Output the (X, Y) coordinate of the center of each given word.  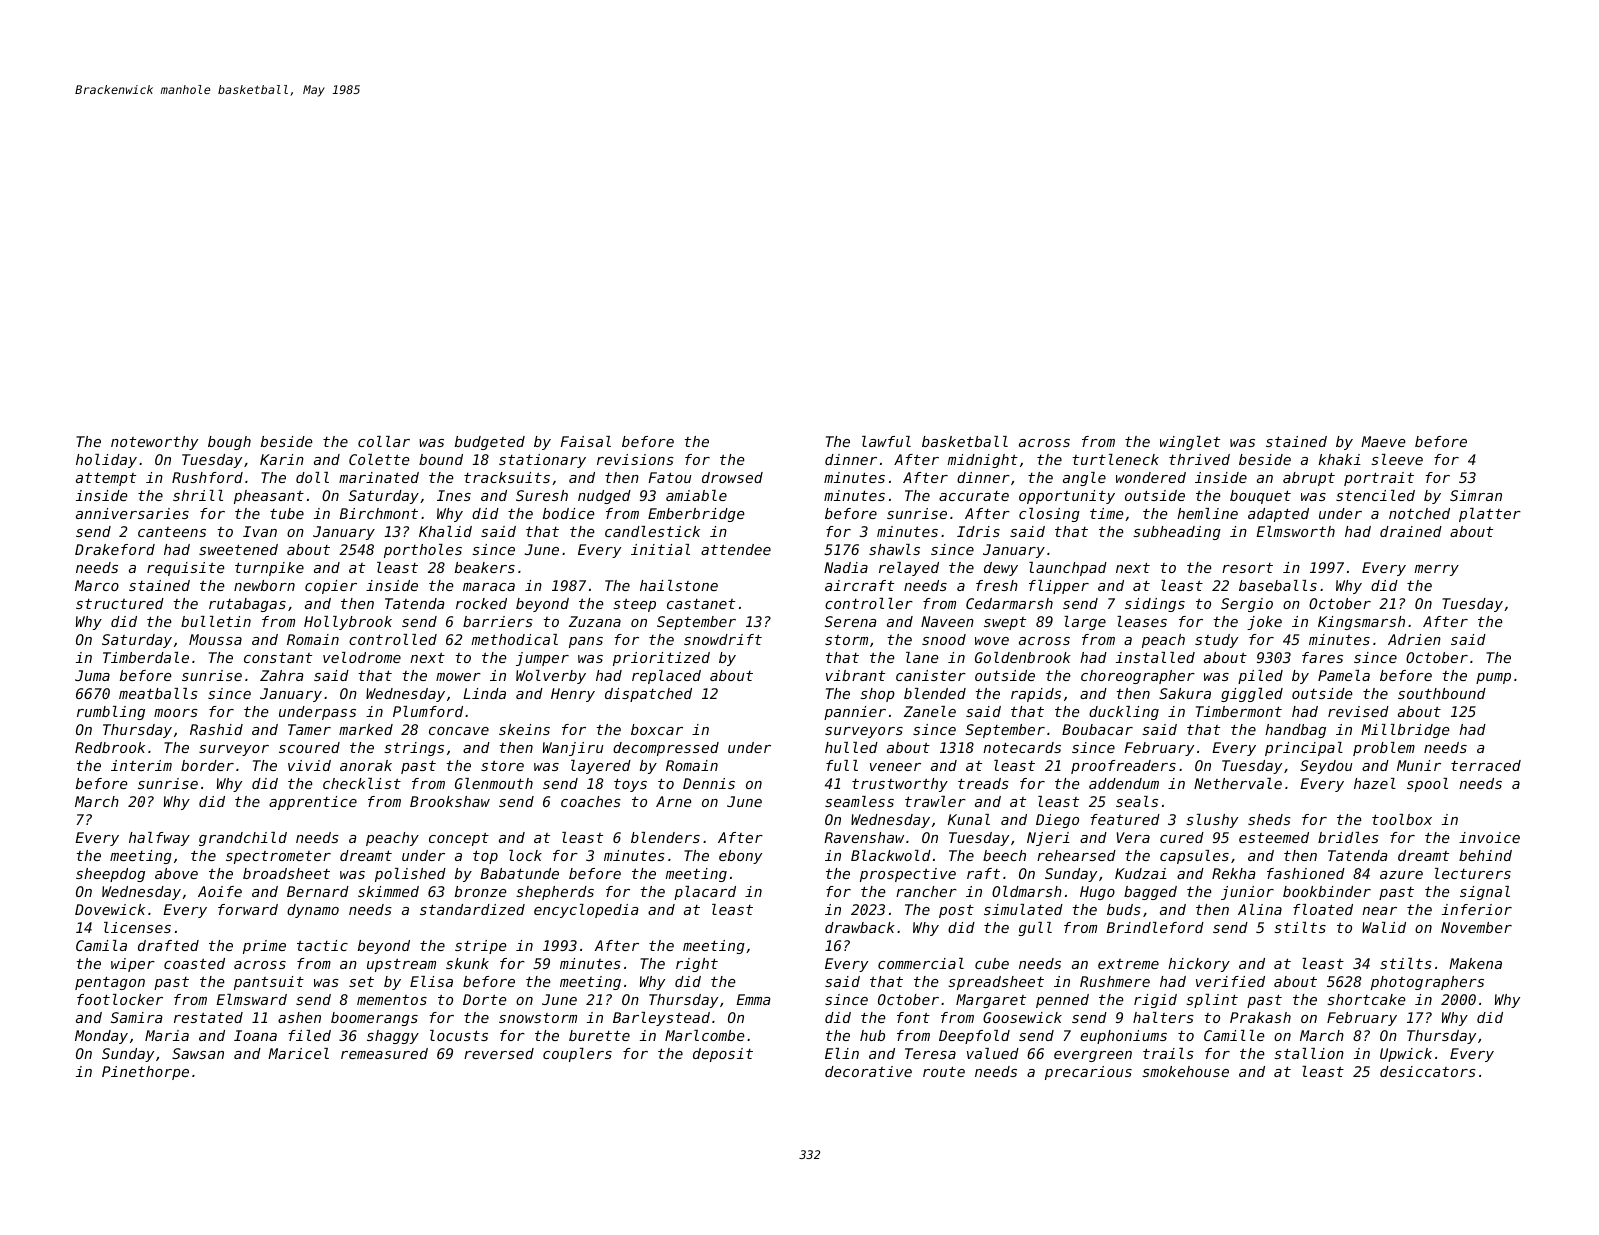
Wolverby (551, 677)
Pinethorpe (145, 1073)
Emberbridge (696, 515)
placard (705, 893)
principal (1304, 749)
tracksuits (507, 477)
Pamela (1344, 675)
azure (1401, 875)
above (176, 873)
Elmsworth (1295, 531)
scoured (309, 747)
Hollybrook (348, 623)
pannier (855, 713)
